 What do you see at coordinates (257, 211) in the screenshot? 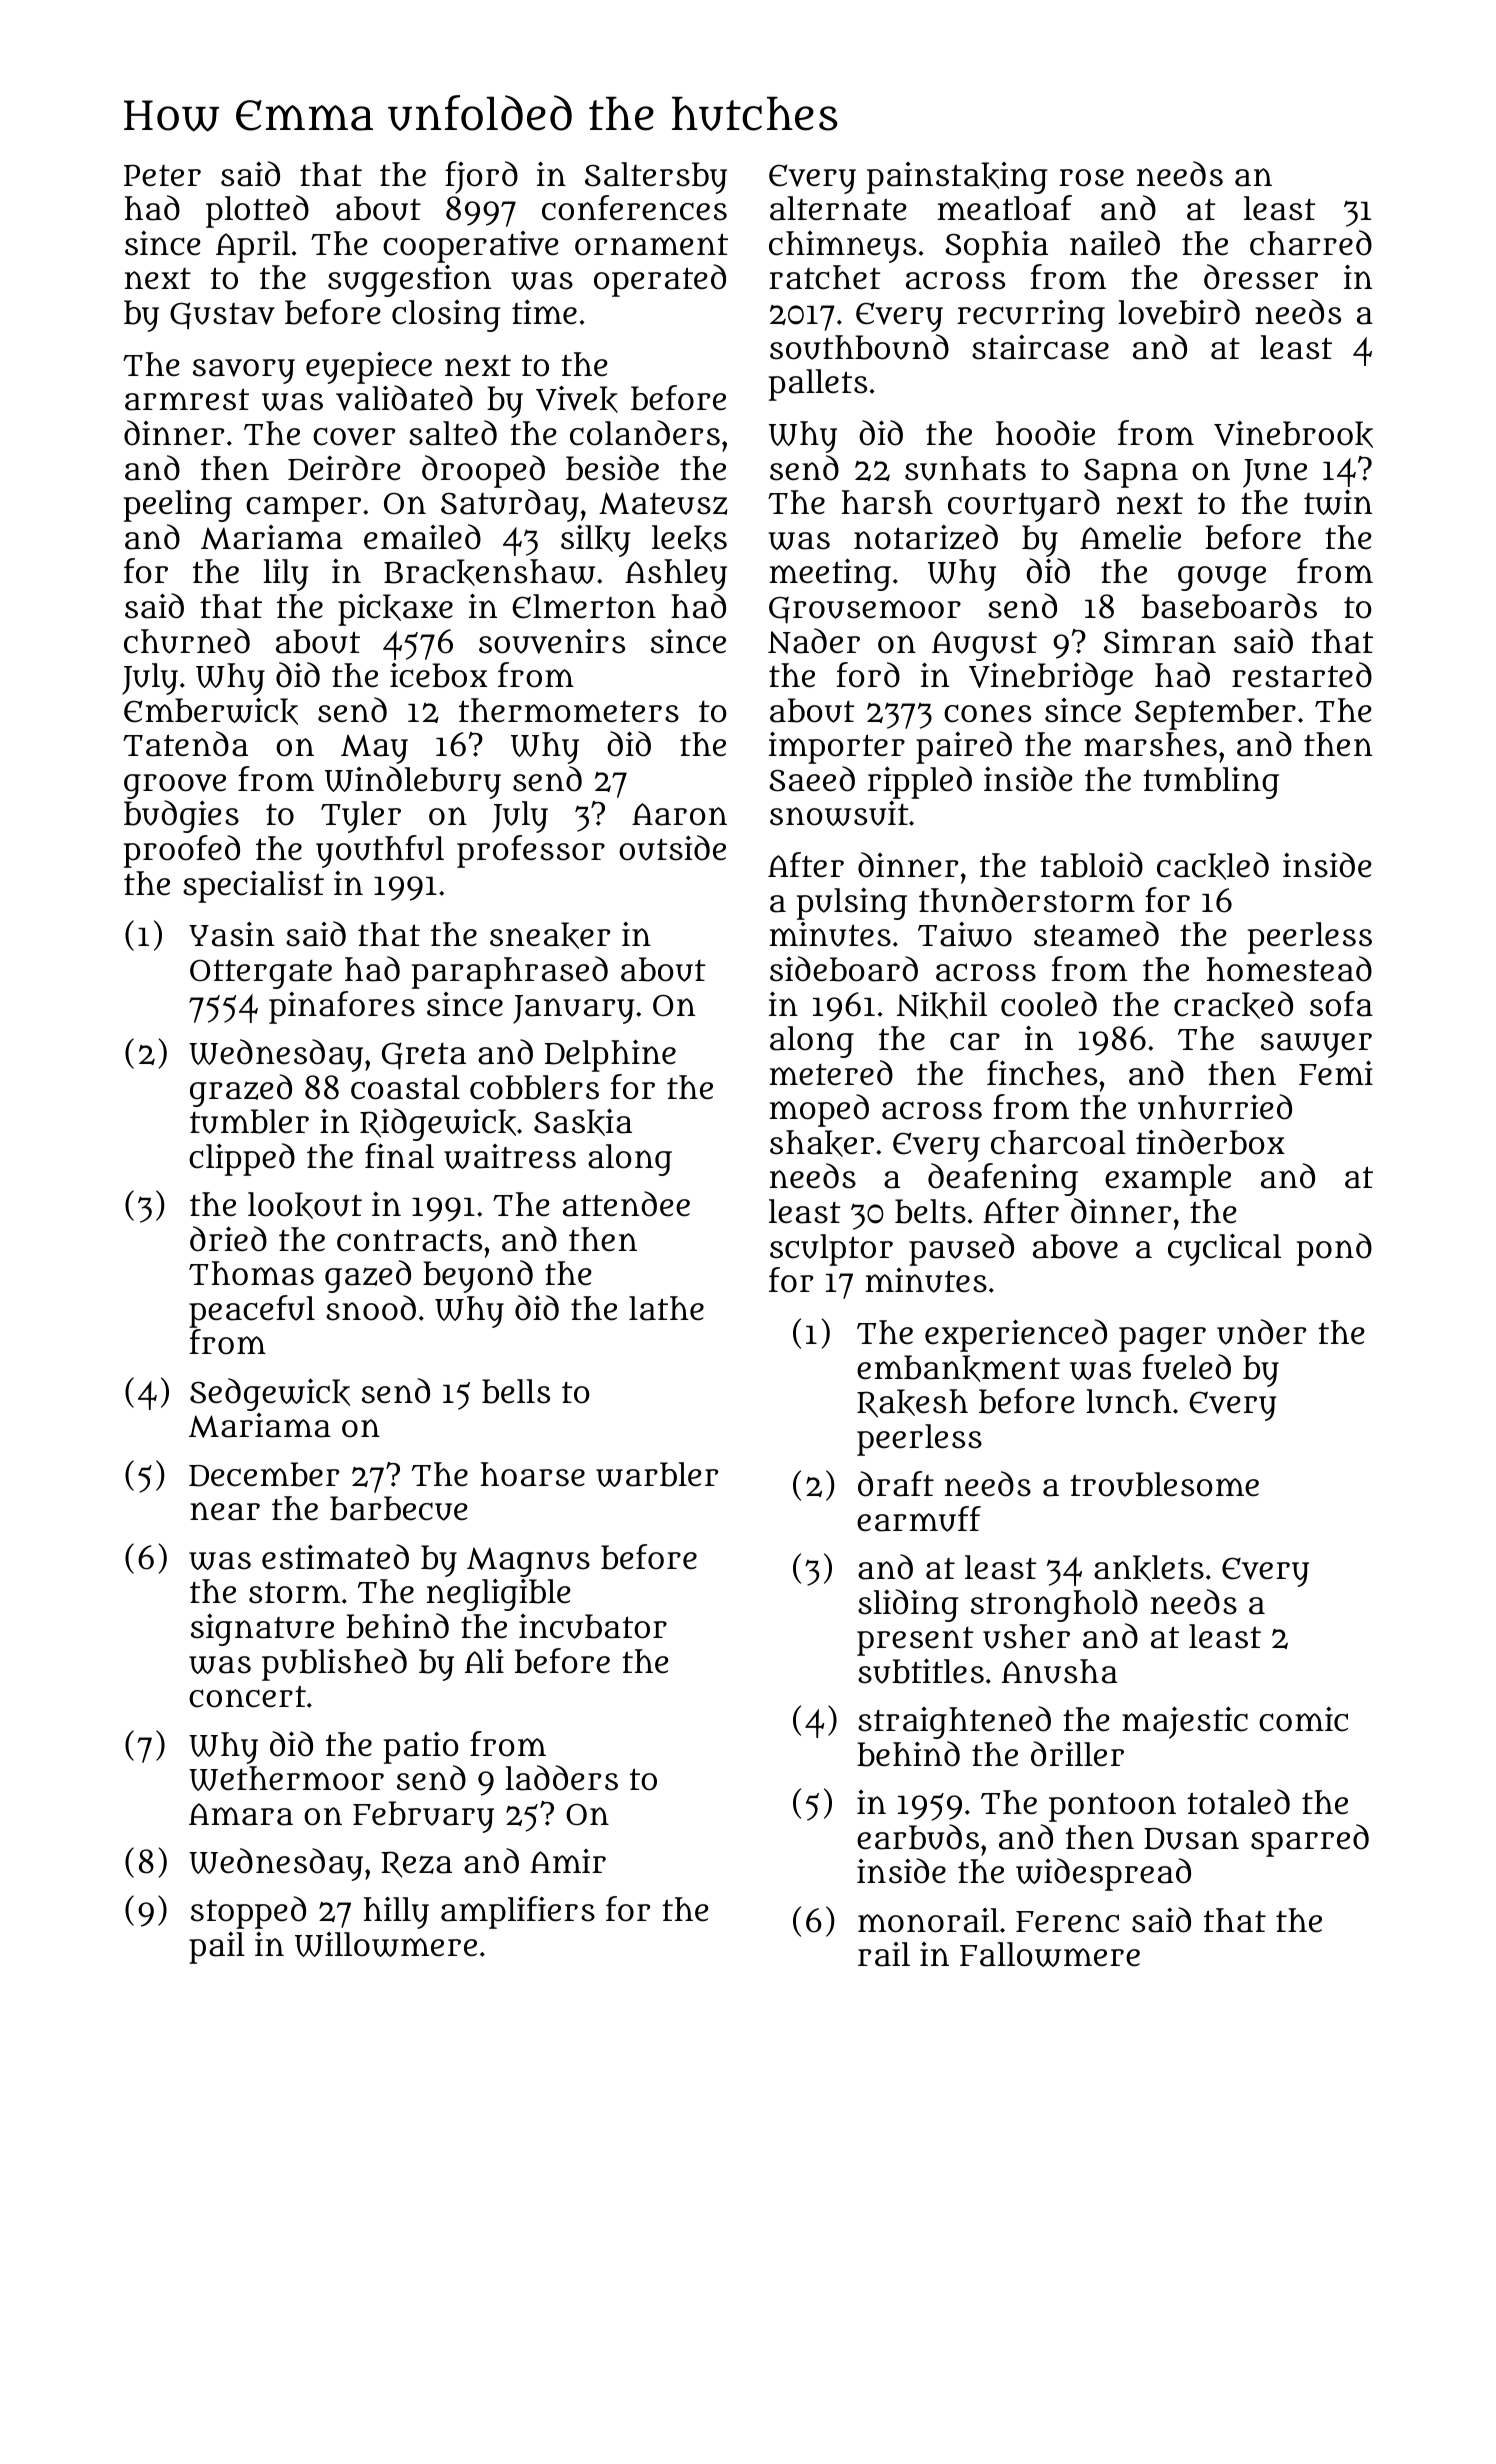
I see `plotted` at bounding box center [257, 211].
